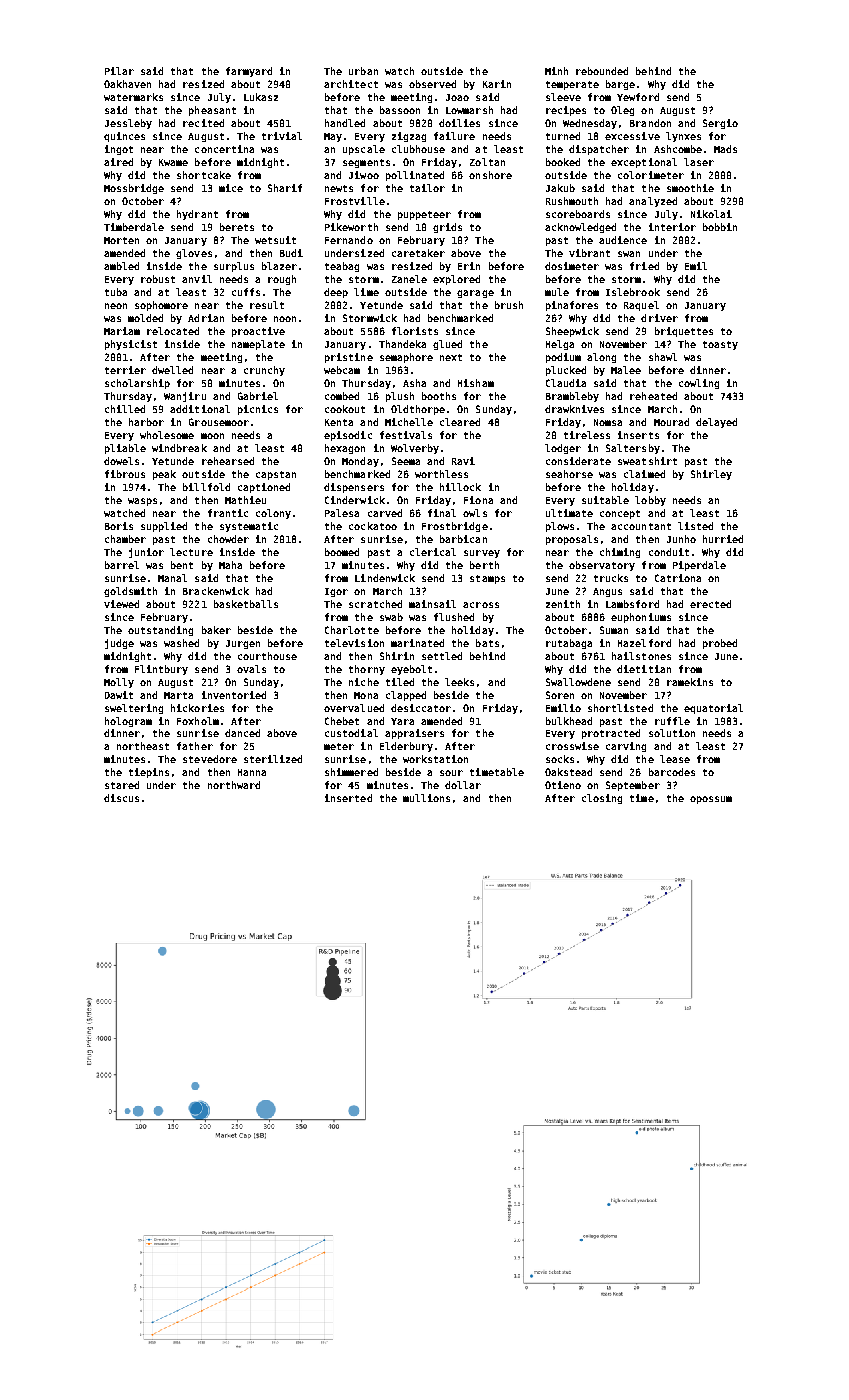 The height and width of the image is (1400, 849). Describe the element at coordinates (578, 682) in the image. I see `Swallowdene` at that location.
